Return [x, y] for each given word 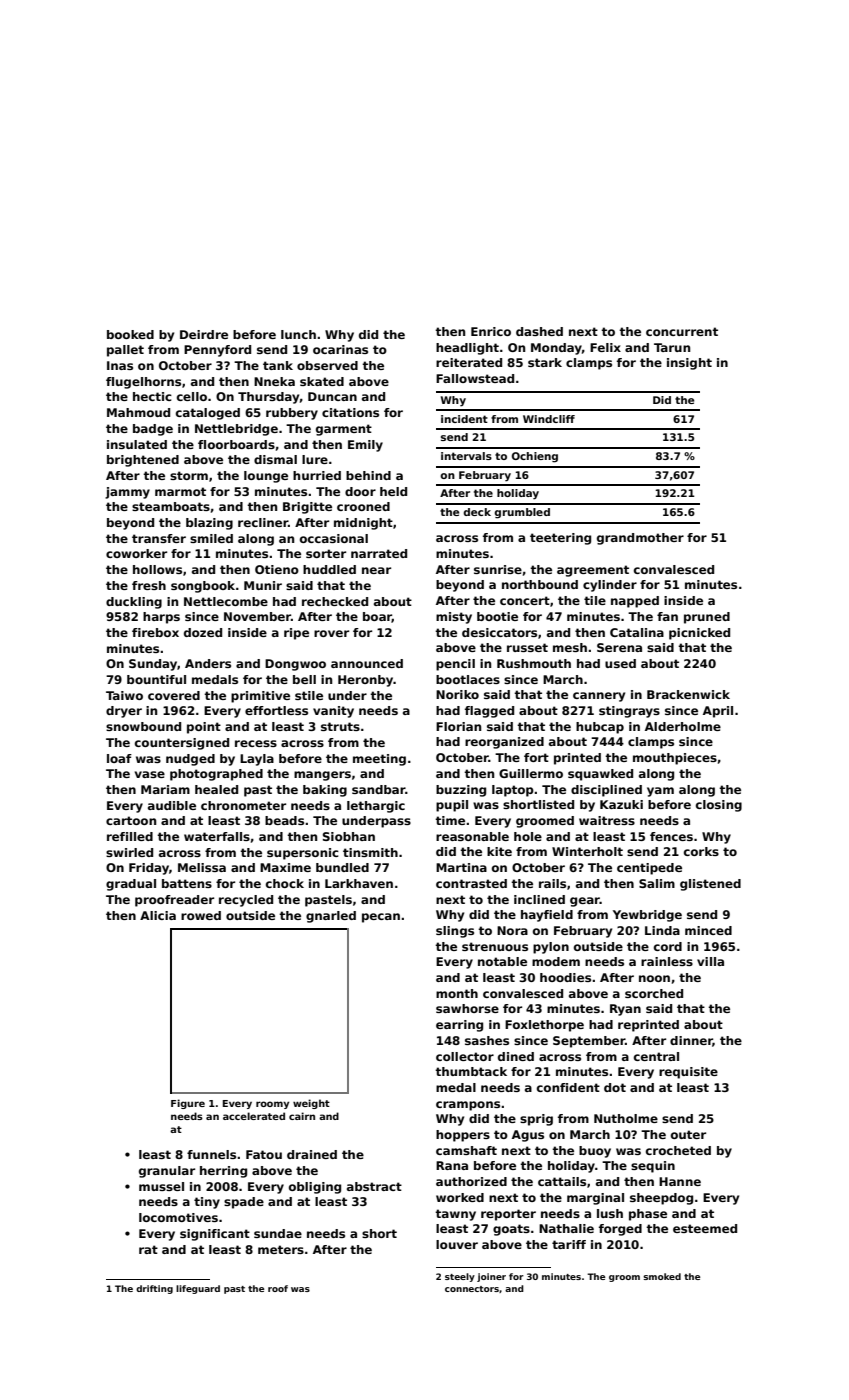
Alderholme [683, 726]
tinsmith [370, 852]
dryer [124, 712]
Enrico [491, 331]
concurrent [682, 331]
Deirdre [204, 334]
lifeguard [198, 1289]
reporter [508, 1215]
